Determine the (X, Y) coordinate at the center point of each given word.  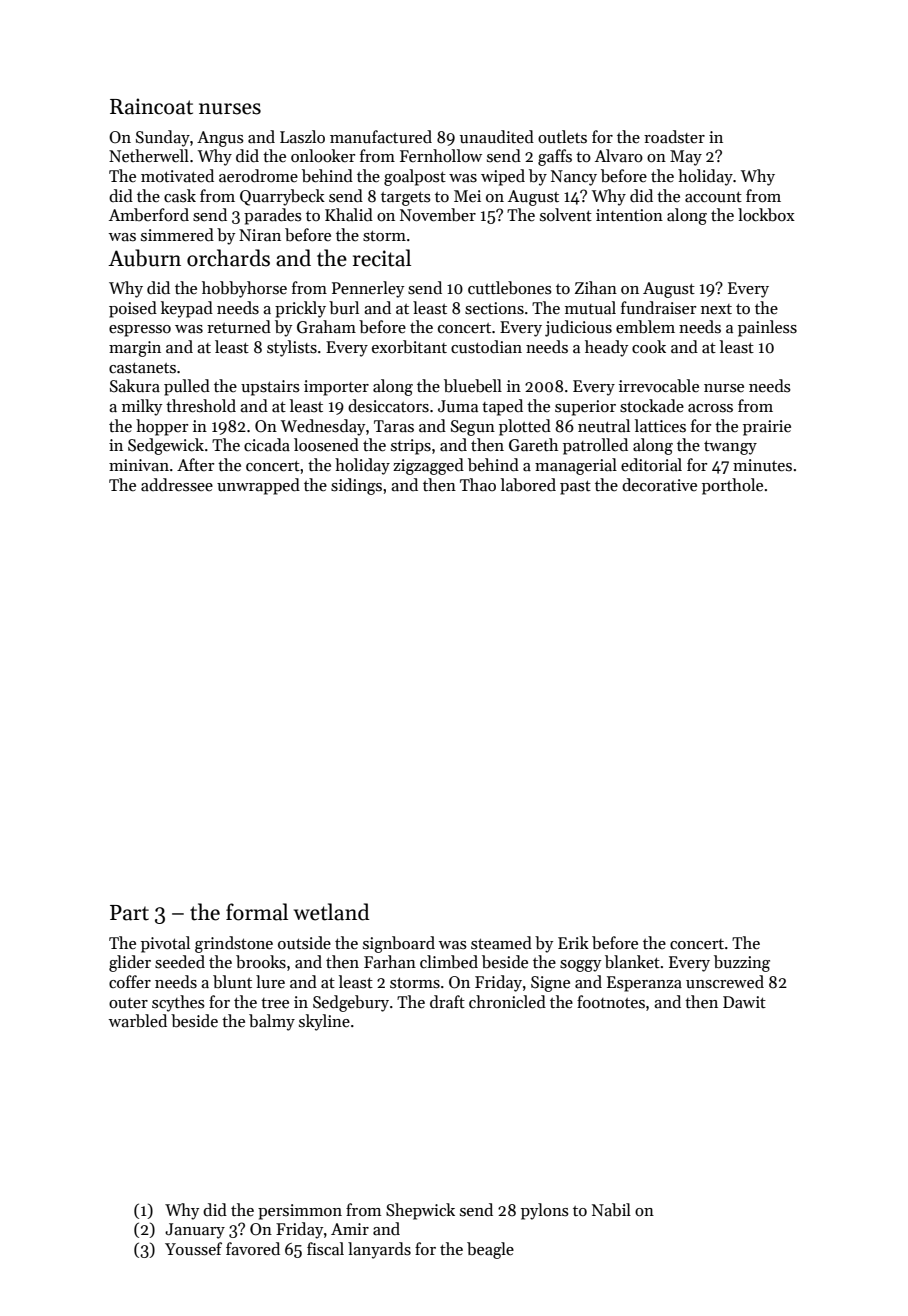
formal (257, 912)
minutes (762, 465)
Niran (260, 235)
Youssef (193, 1249)
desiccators (388, 406)
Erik (573, 942)
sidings (356, 486)
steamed (501, 943)
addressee (177, 485)
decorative (659, 485)
